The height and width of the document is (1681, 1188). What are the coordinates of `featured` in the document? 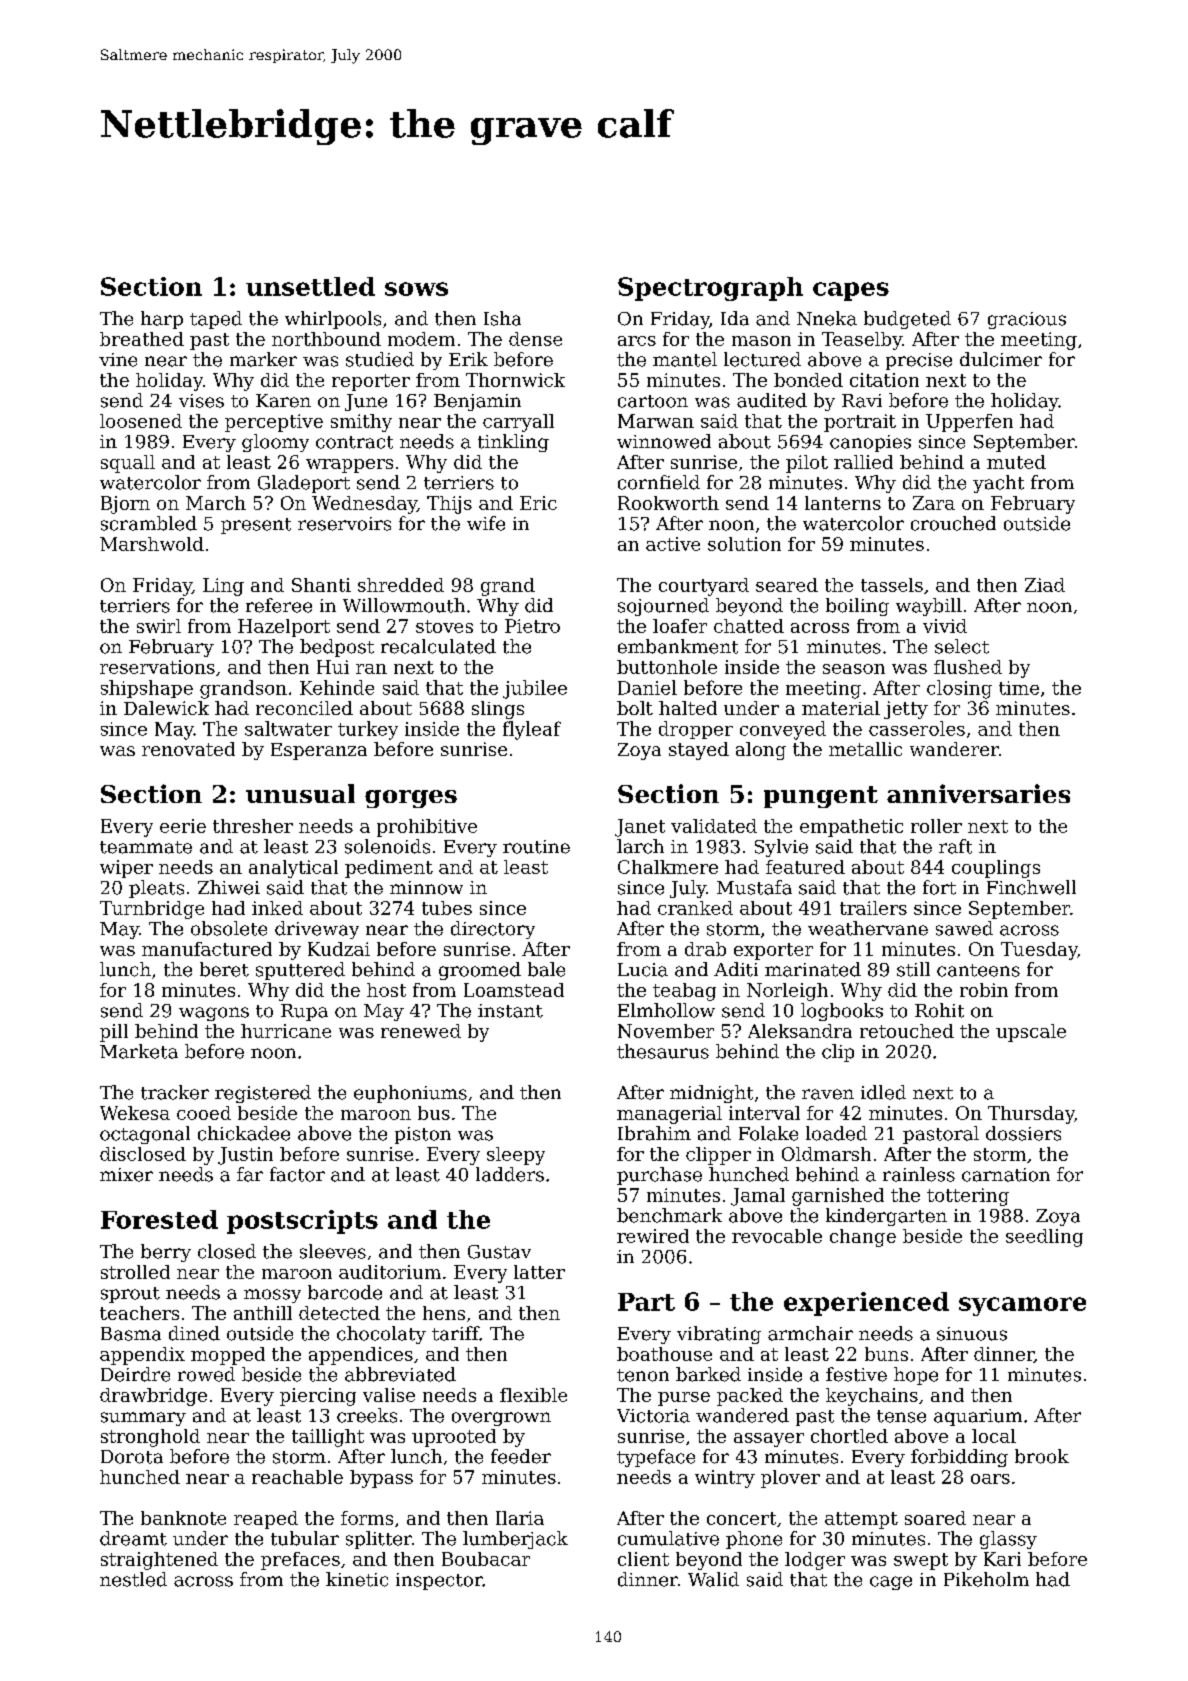 It's located at (805, 867).
